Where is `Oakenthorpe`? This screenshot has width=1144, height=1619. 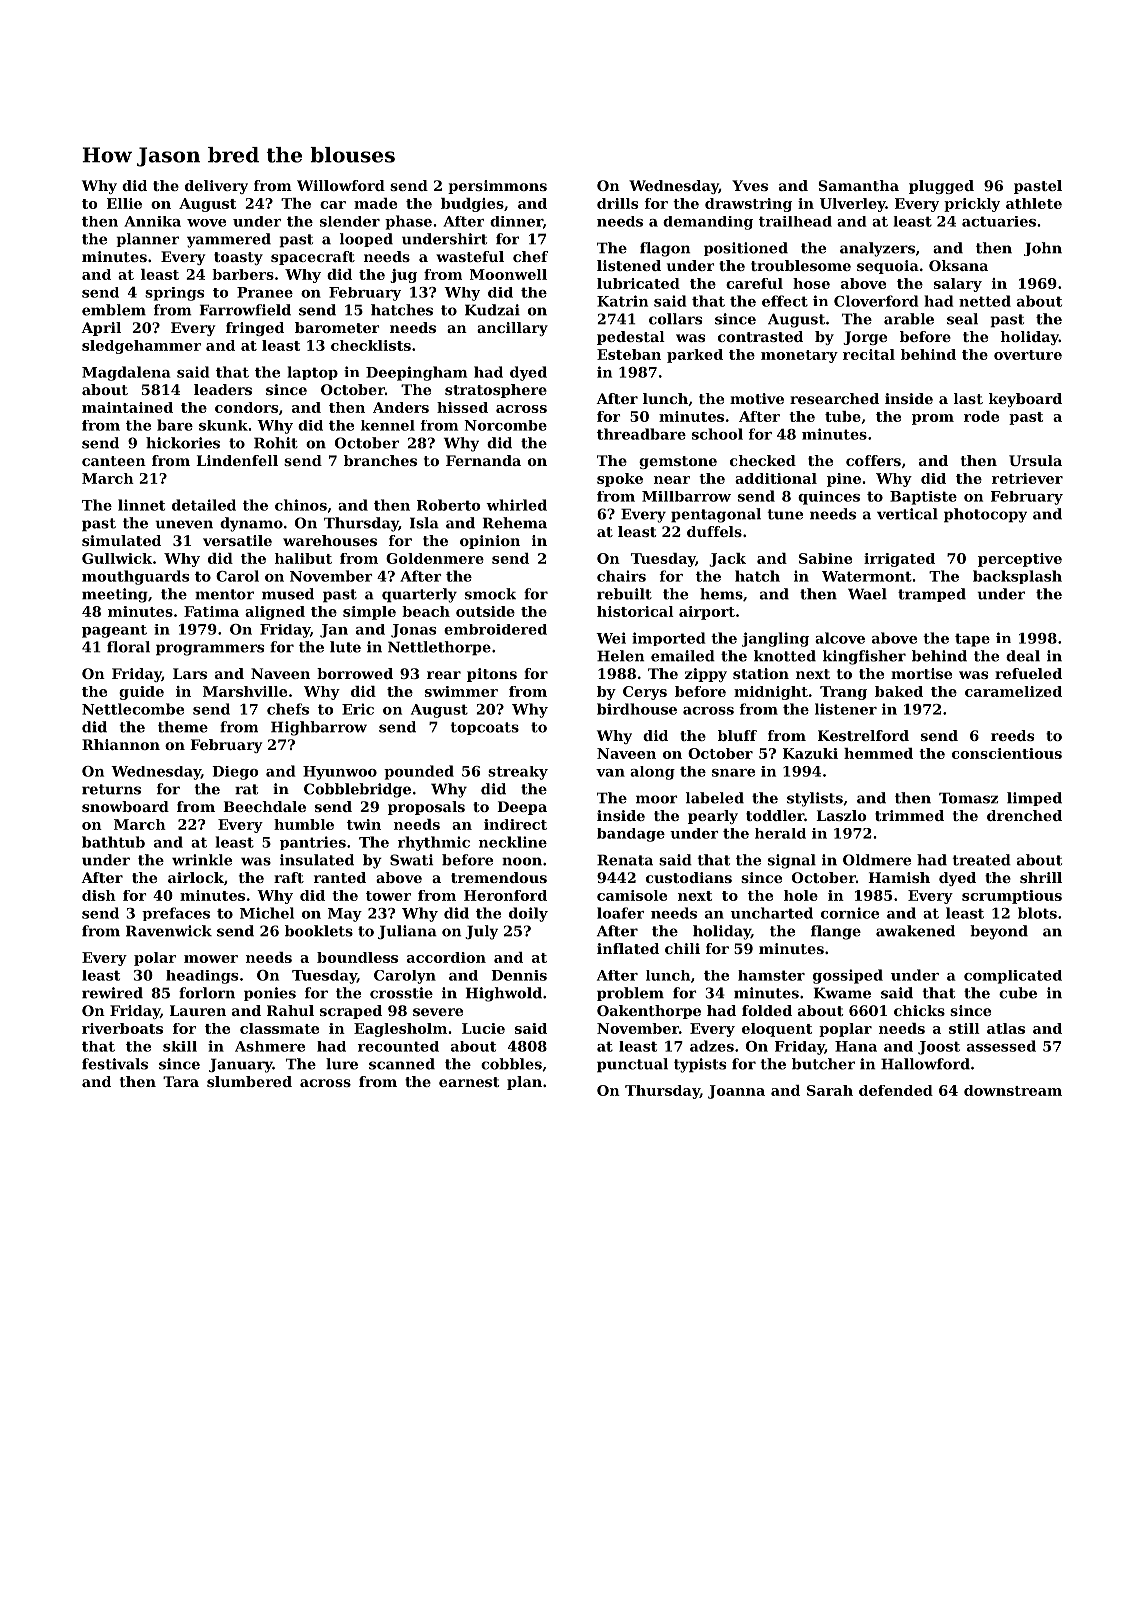
Oakenthorpe is located at coordinates (649, 1012).
